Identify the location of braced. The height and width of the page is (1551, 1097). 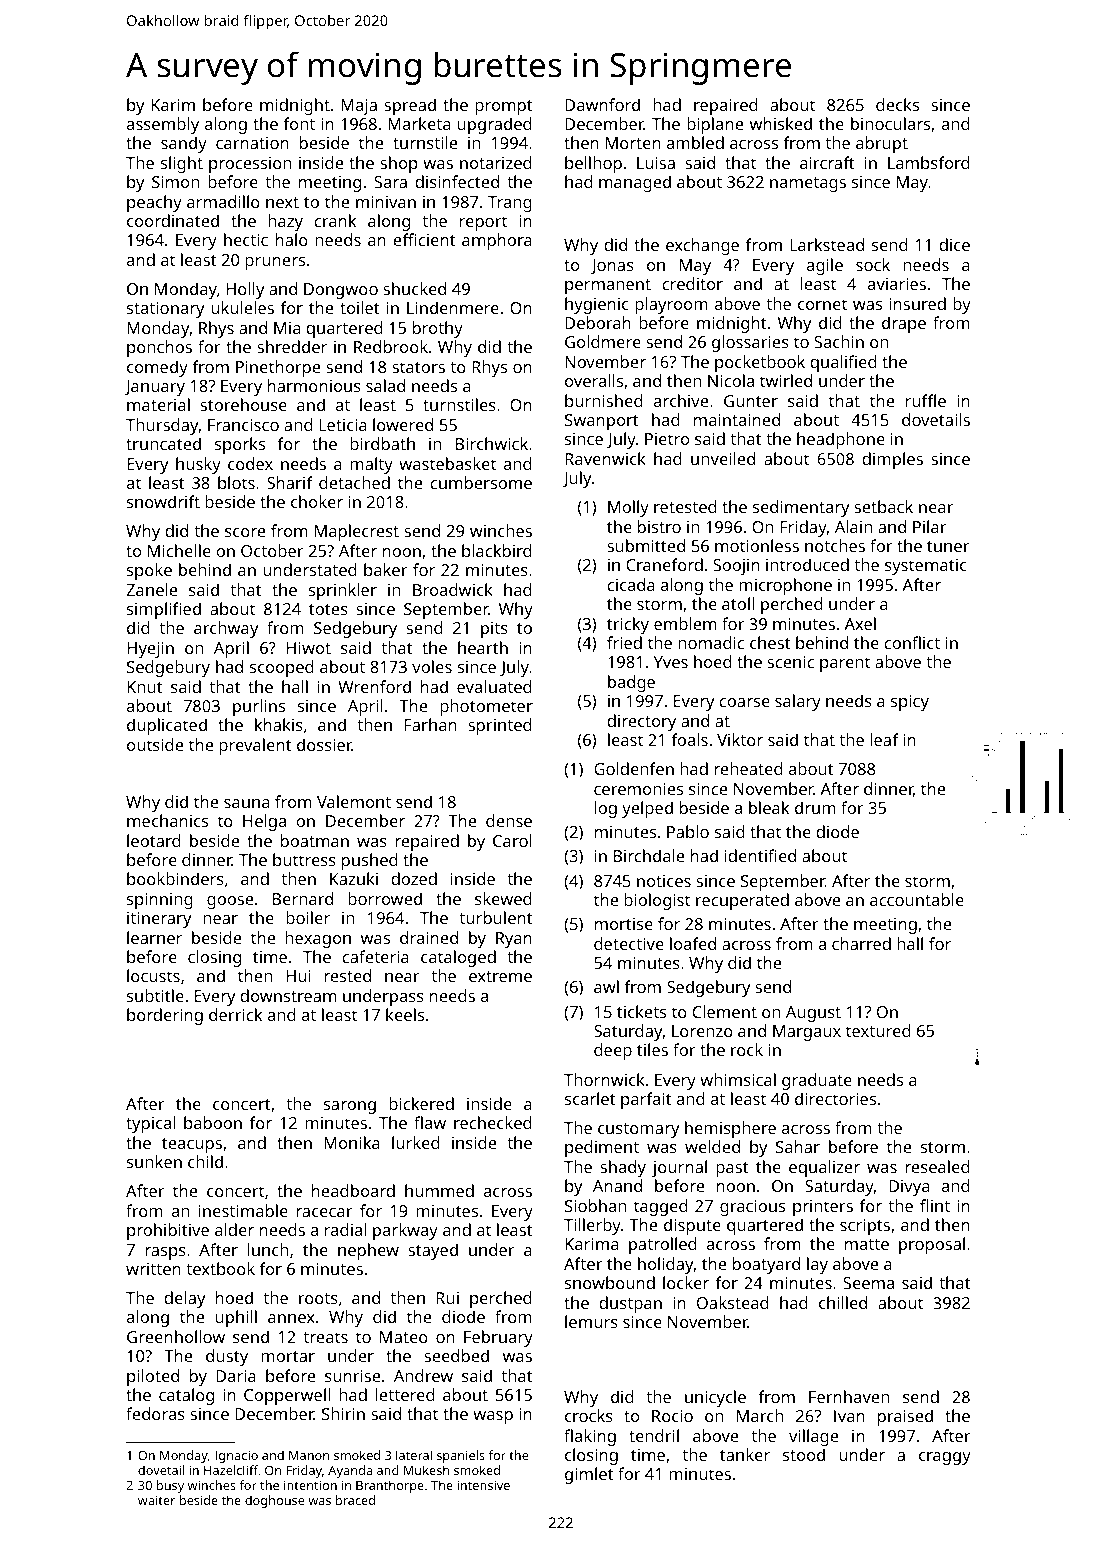
(355, 1500).
